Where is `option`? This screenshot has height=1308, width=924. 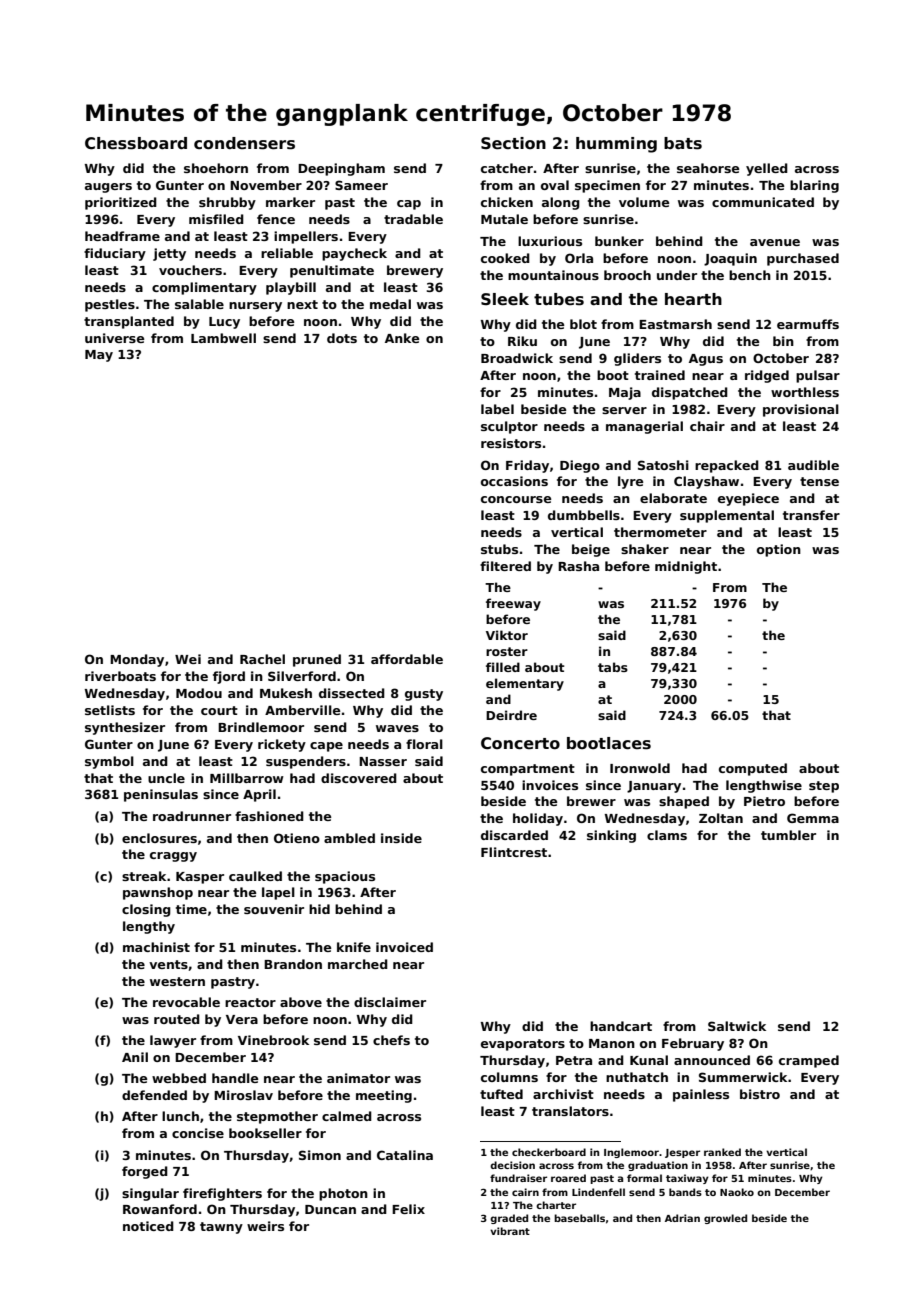
option is located at coordinates (779, 550).
